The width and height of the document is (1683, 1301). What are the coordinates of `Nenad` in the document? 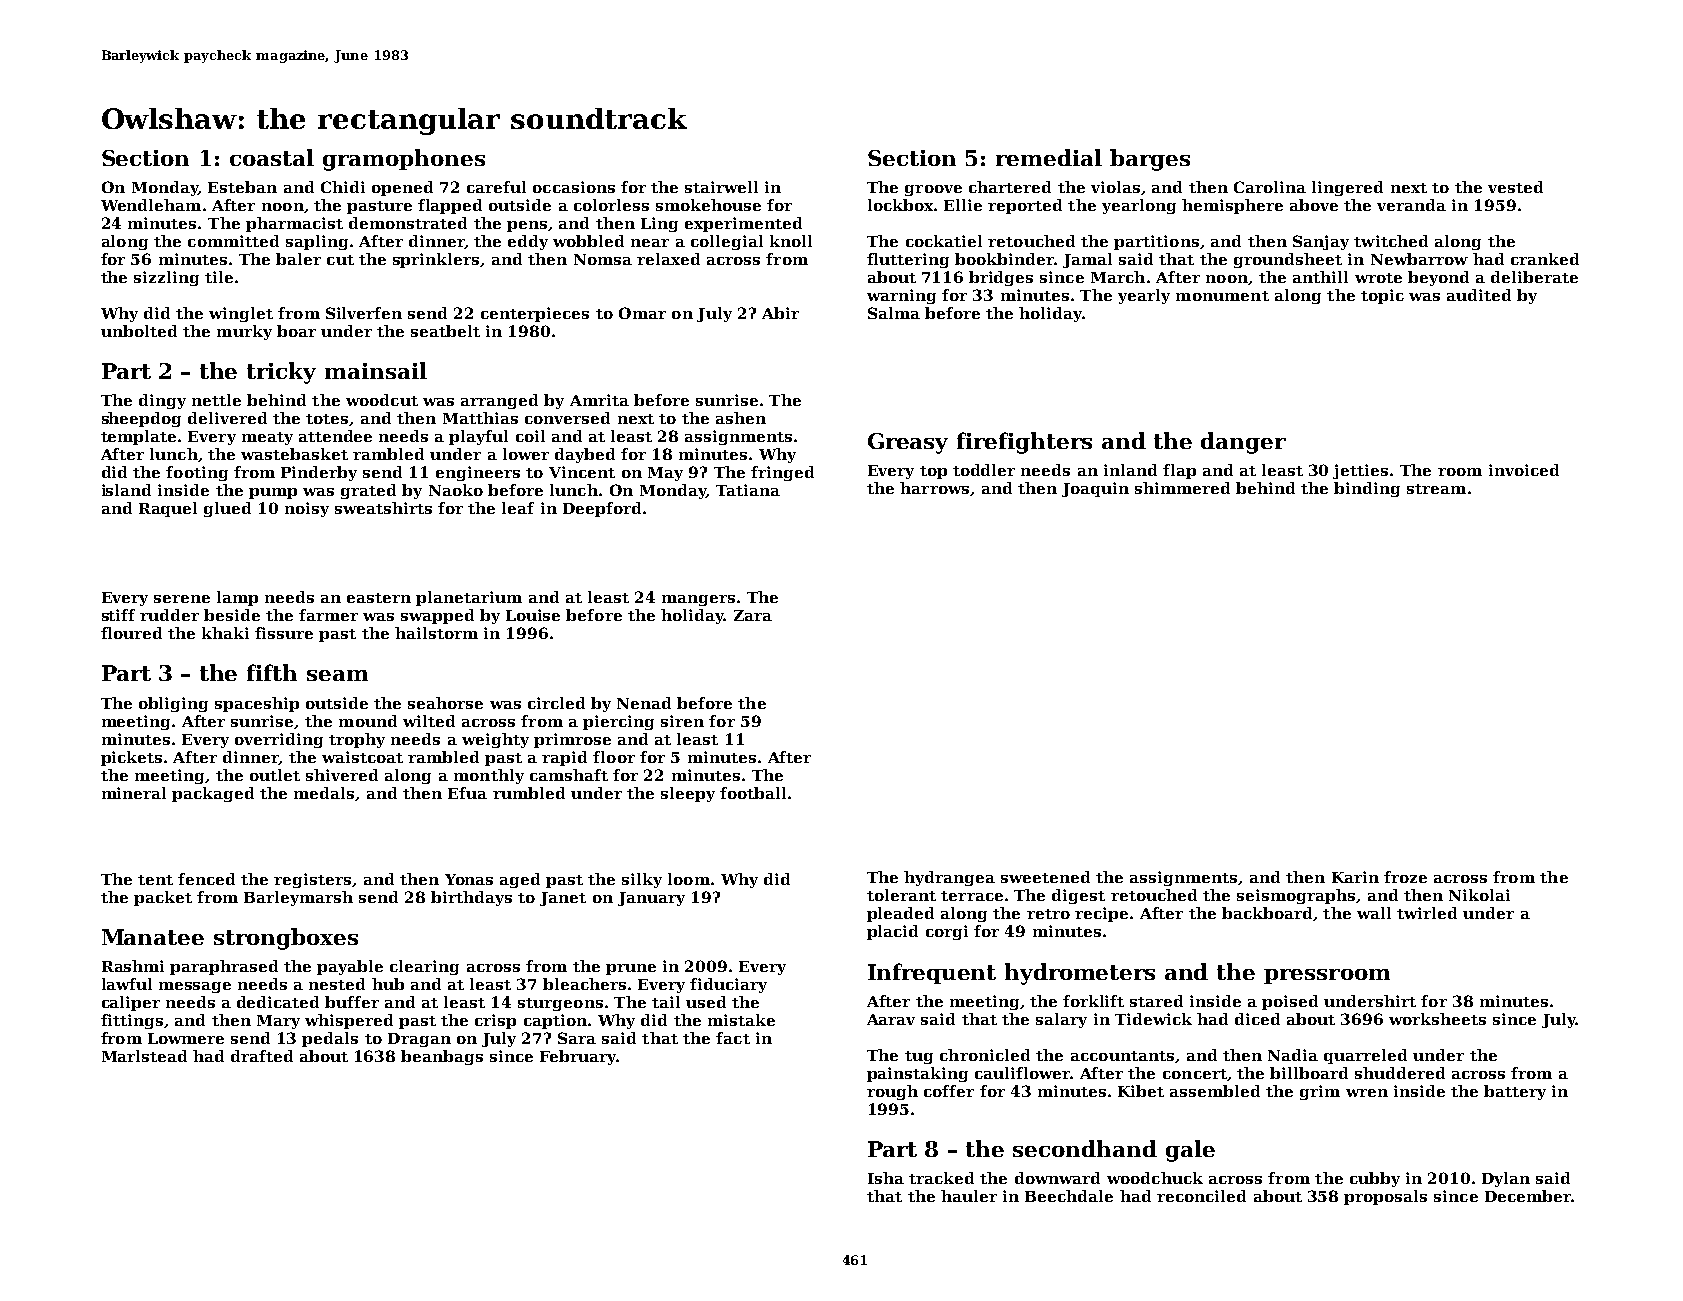 It's located at (644, 703).
